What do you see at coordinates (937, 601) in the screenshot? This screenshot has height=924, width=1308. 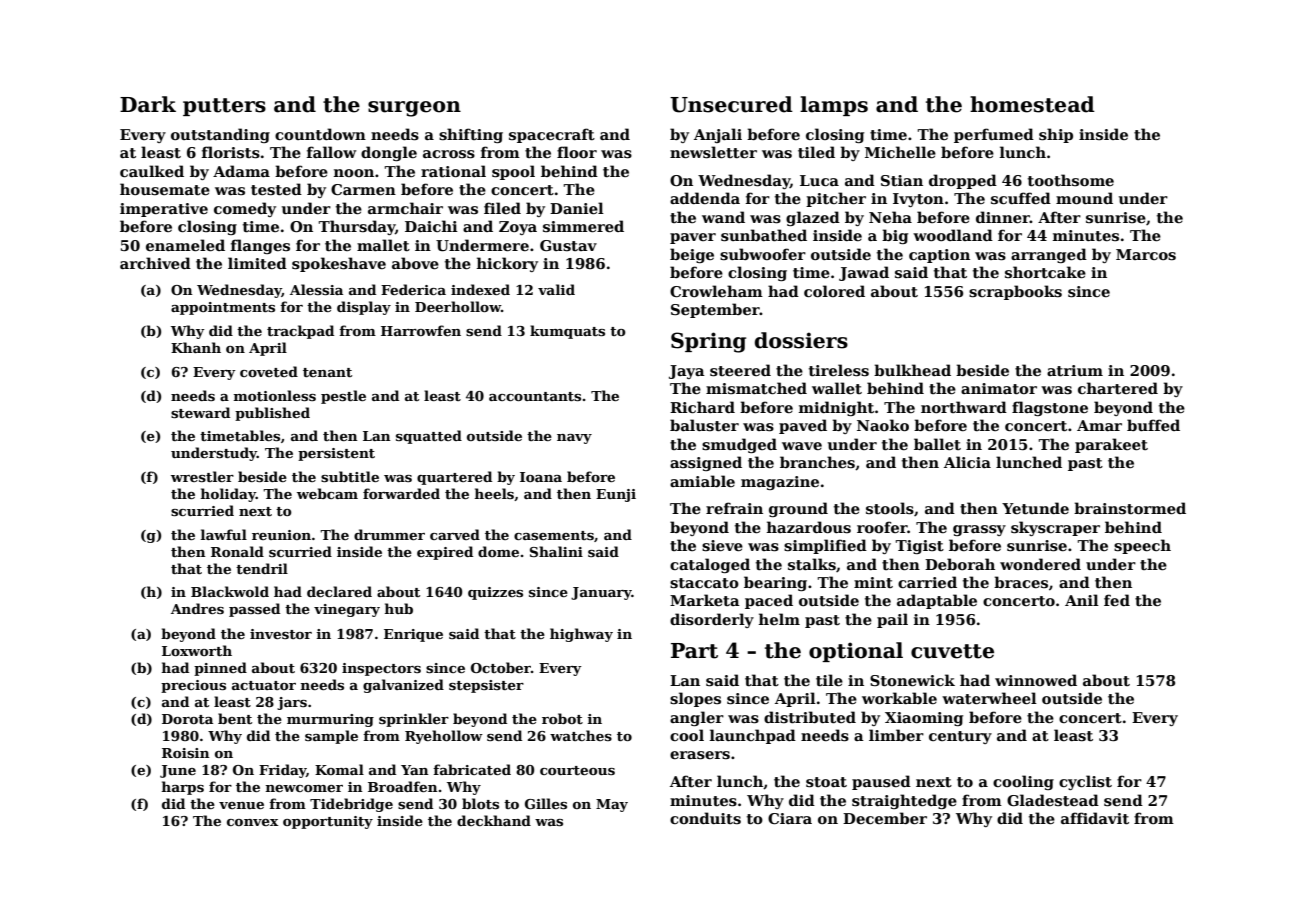 I see `adaptable` at bounding box center [937, 601].
